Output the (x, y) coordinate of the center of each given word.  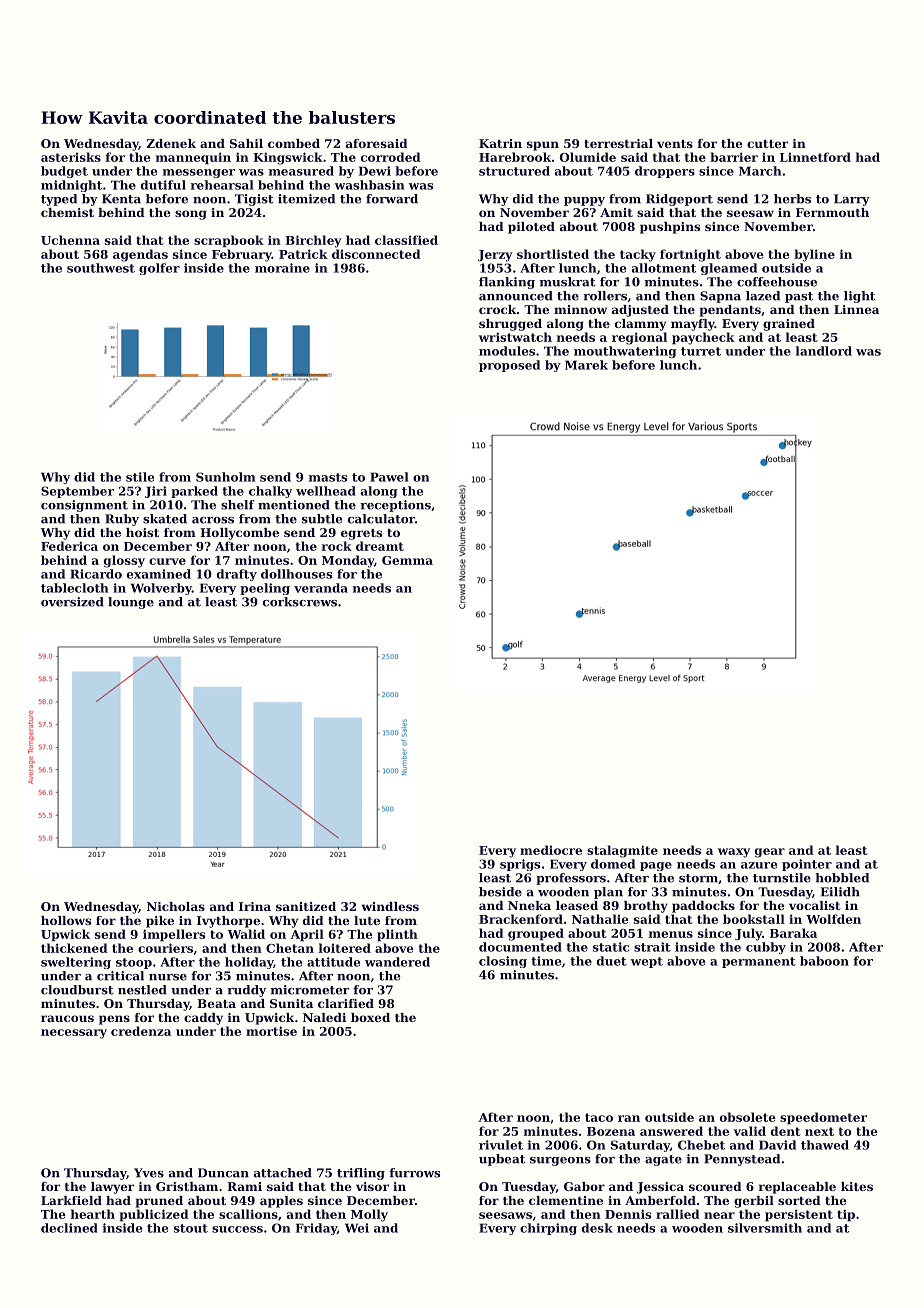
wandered (397, 962)
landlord (824, 351)
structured (514, 171)
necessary (74, 1034)
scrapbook (229, 241)
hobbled (842, 878)
